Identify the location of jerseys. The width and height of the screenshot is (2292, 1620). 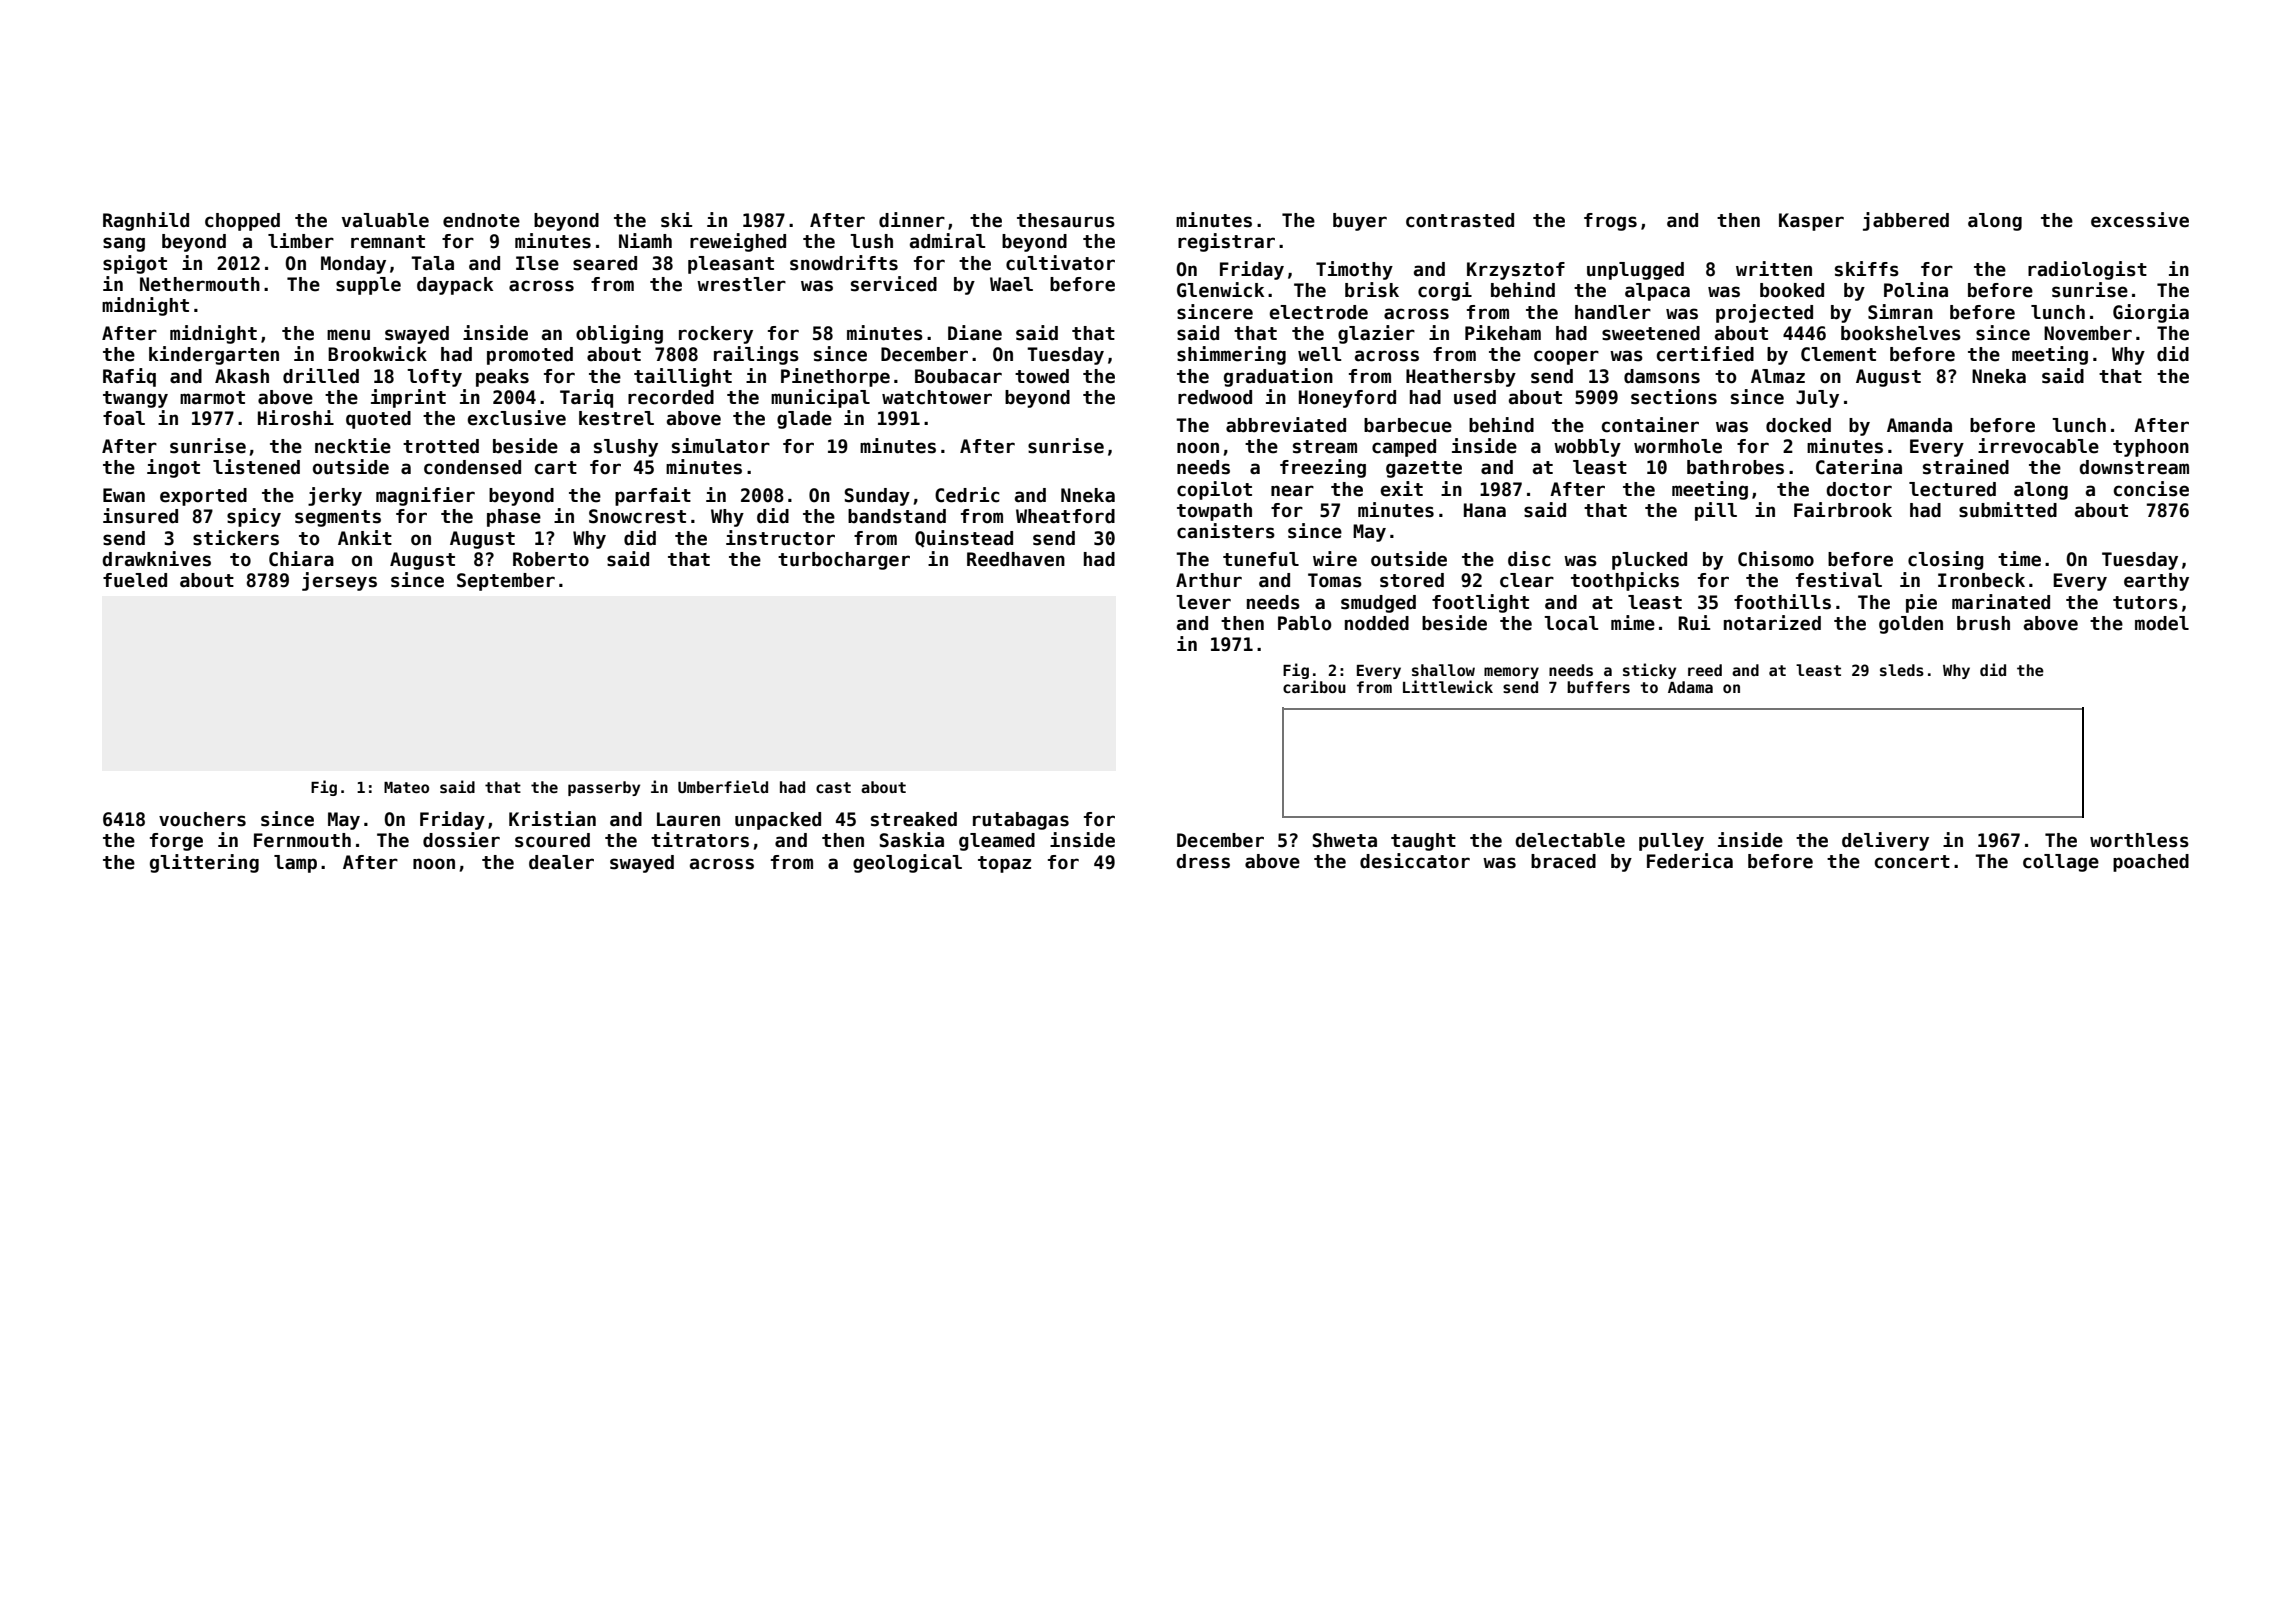
(339, 581).
